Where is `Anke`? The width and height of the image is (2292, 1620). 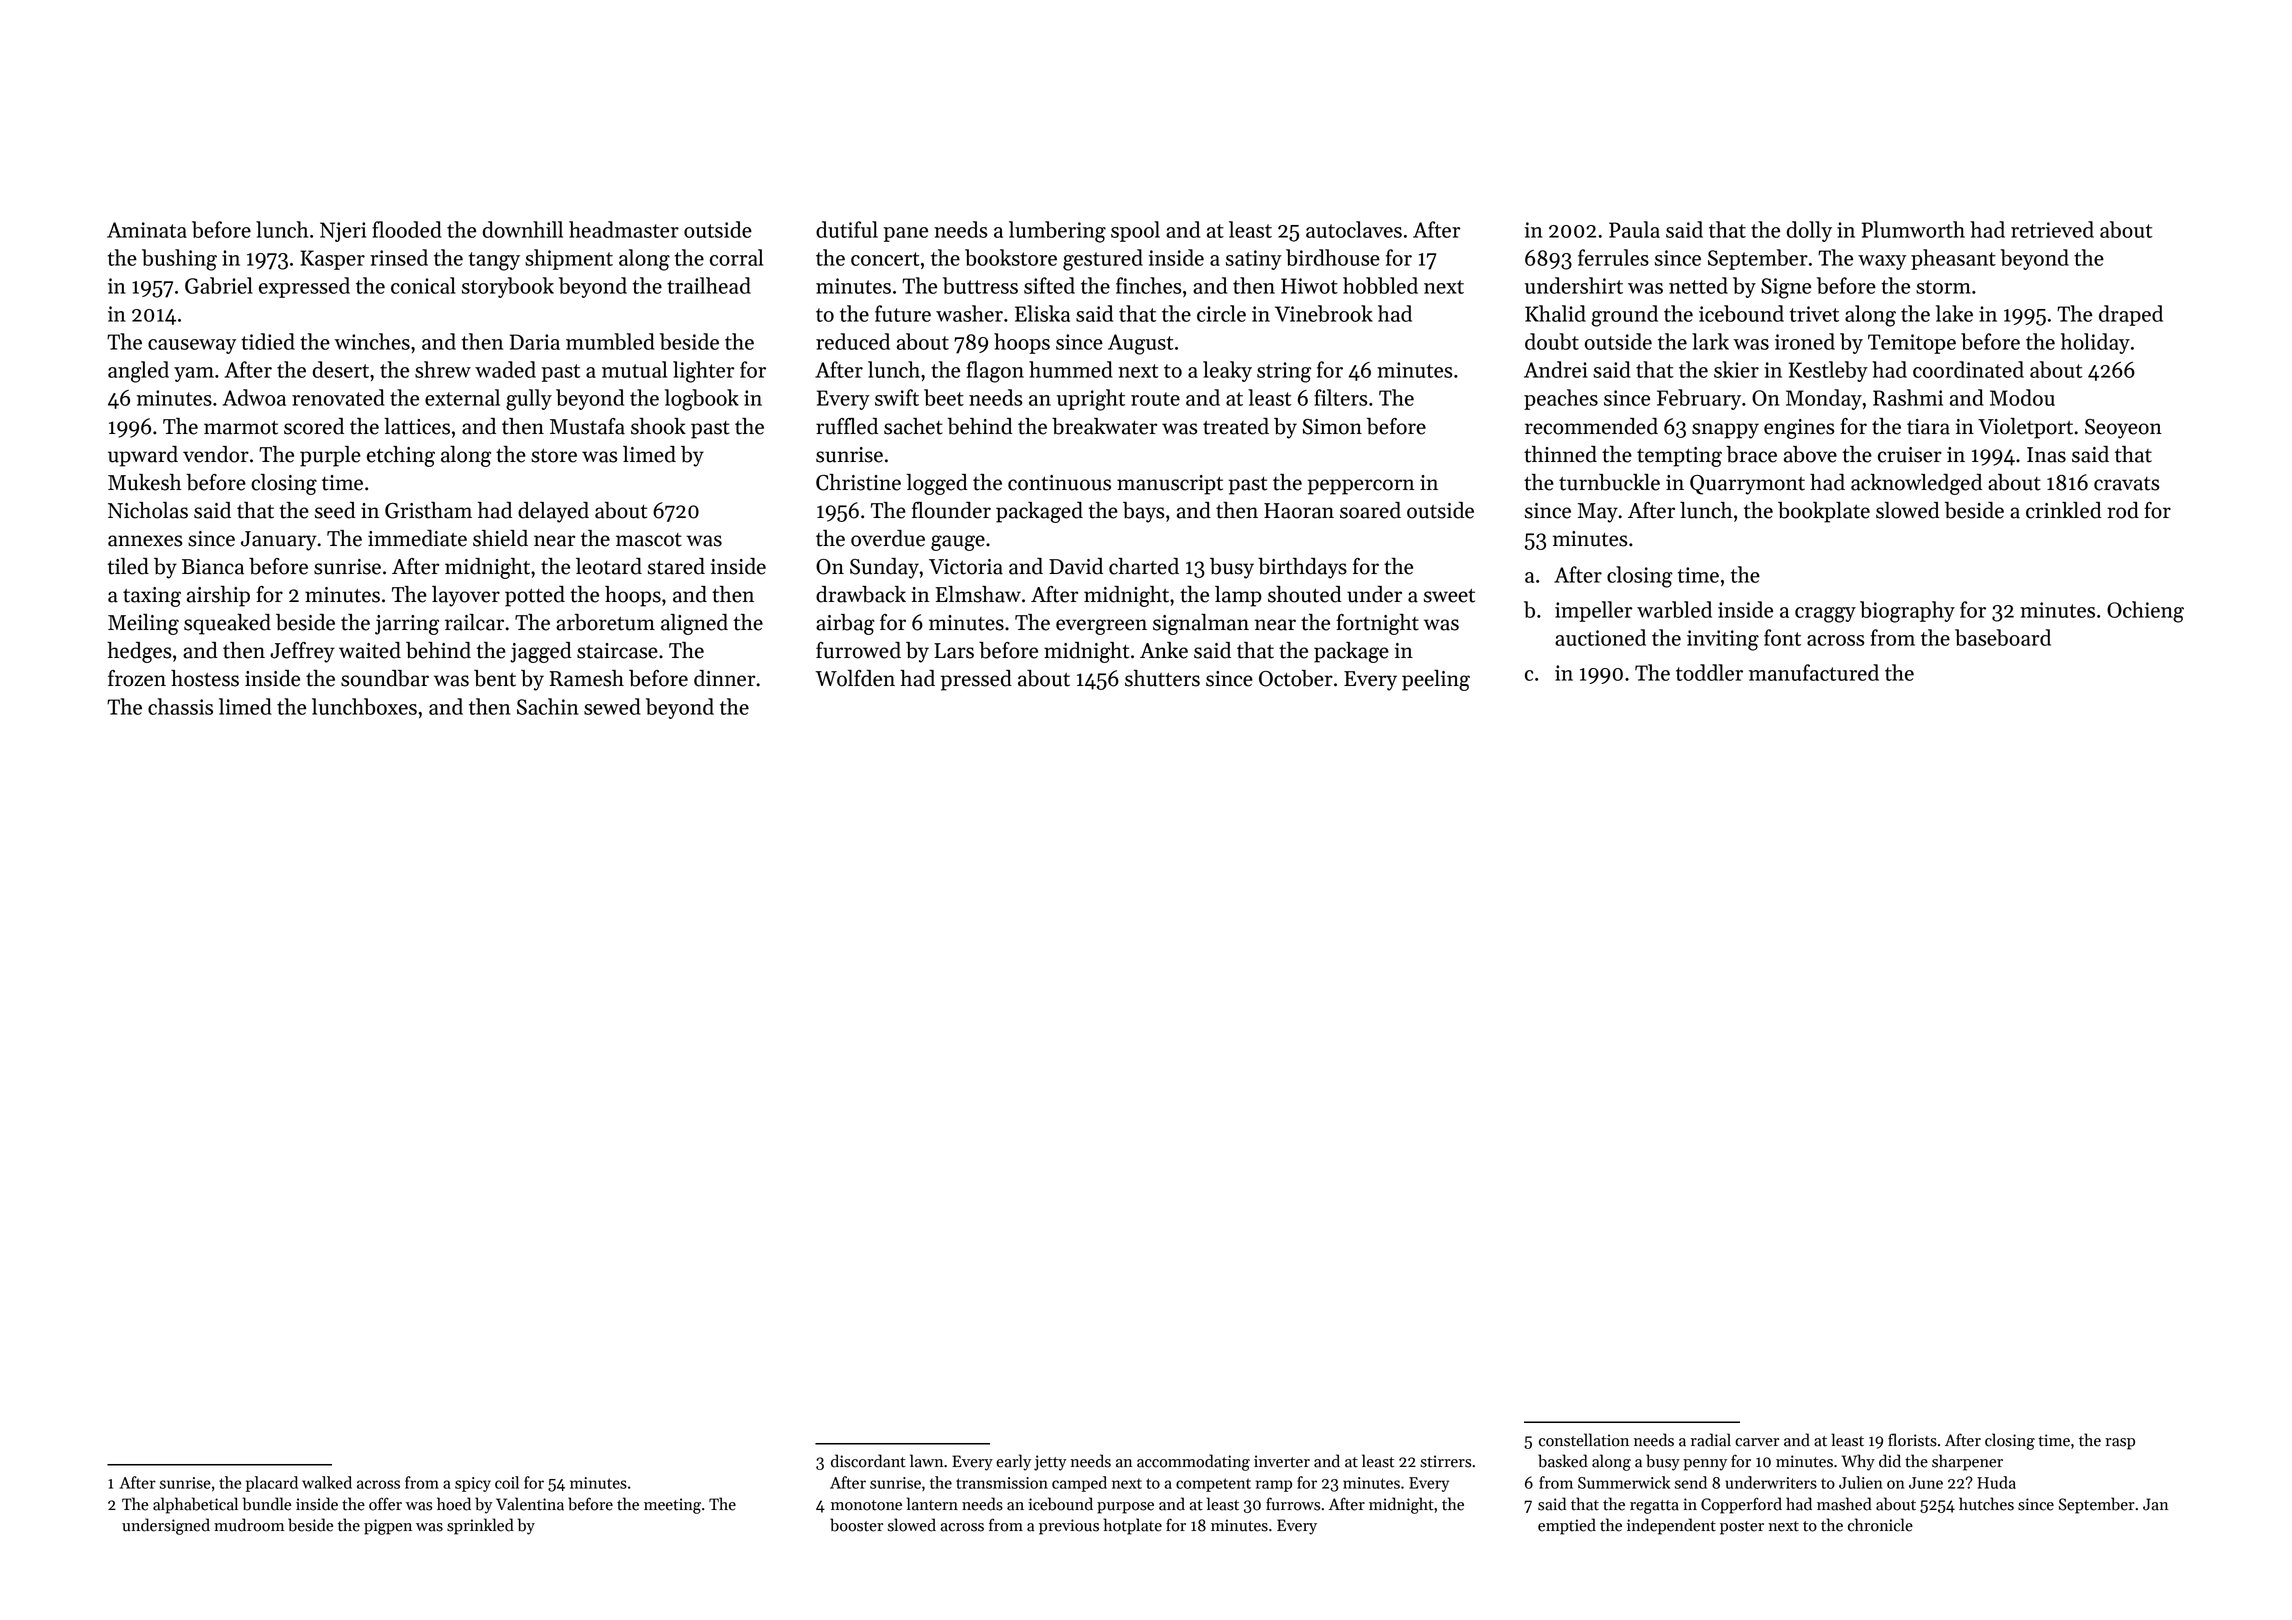 Anke is located at coordinates (1164, 650).
